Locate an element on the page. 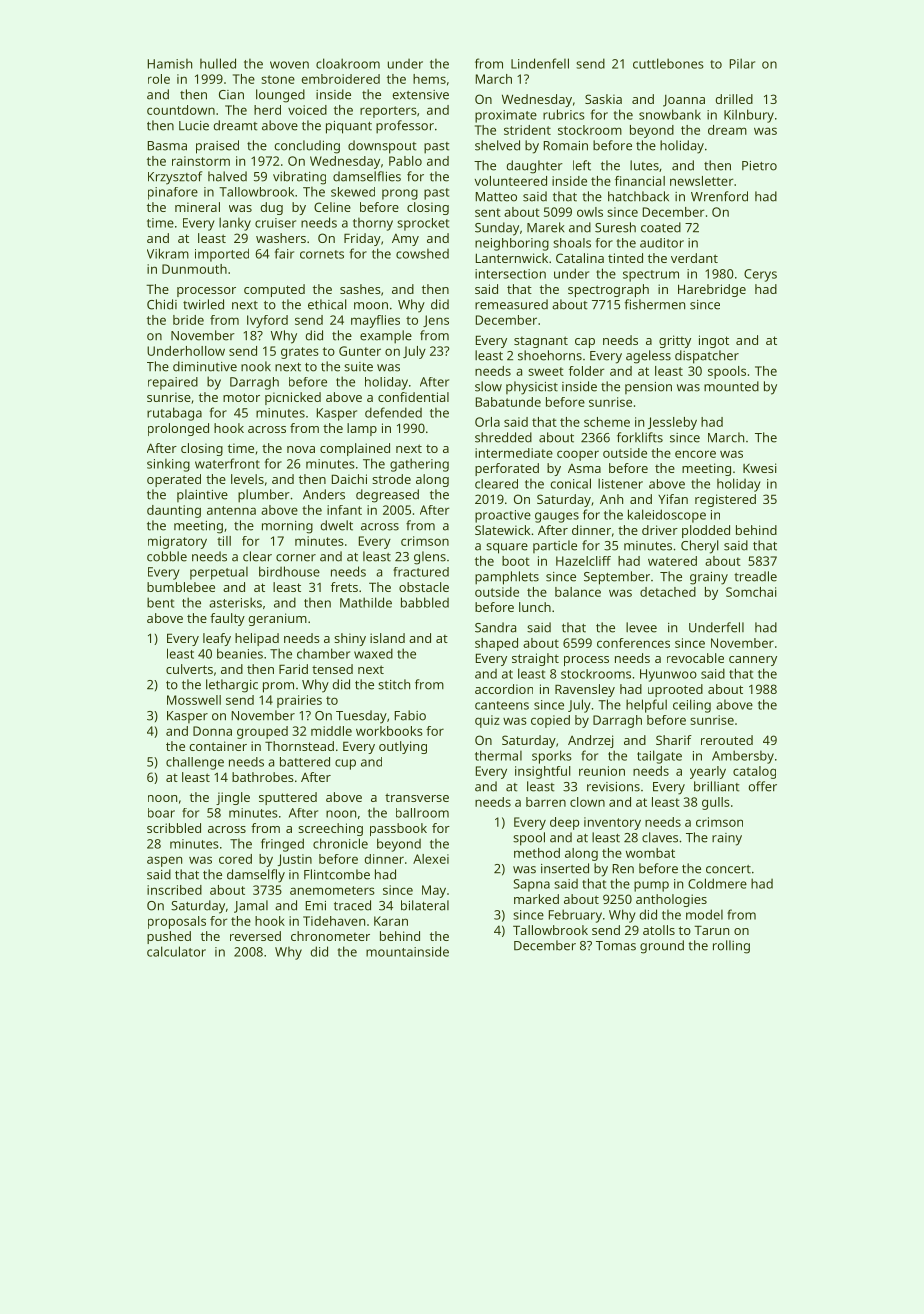 Image resolution: width=924 pixels, height=1314 pixels. calculator is located at coordinates (176, 951).
